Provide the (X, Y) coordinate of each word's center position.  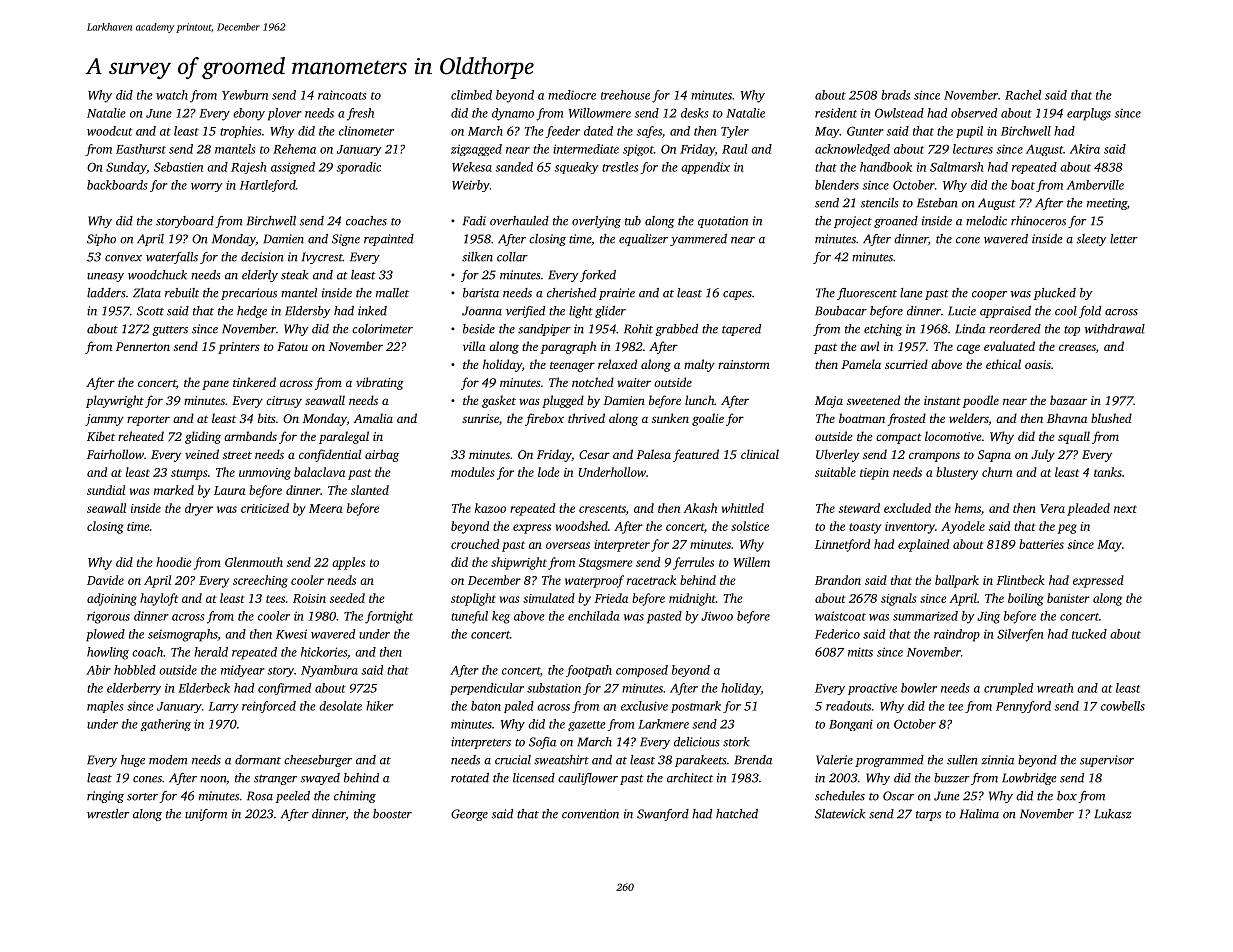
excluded (907, 508)
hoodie (174, 562)
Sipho (101, 240)
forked (598, 276)
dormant (258, 760)
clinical (760, 454)
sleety (1092, 240)
